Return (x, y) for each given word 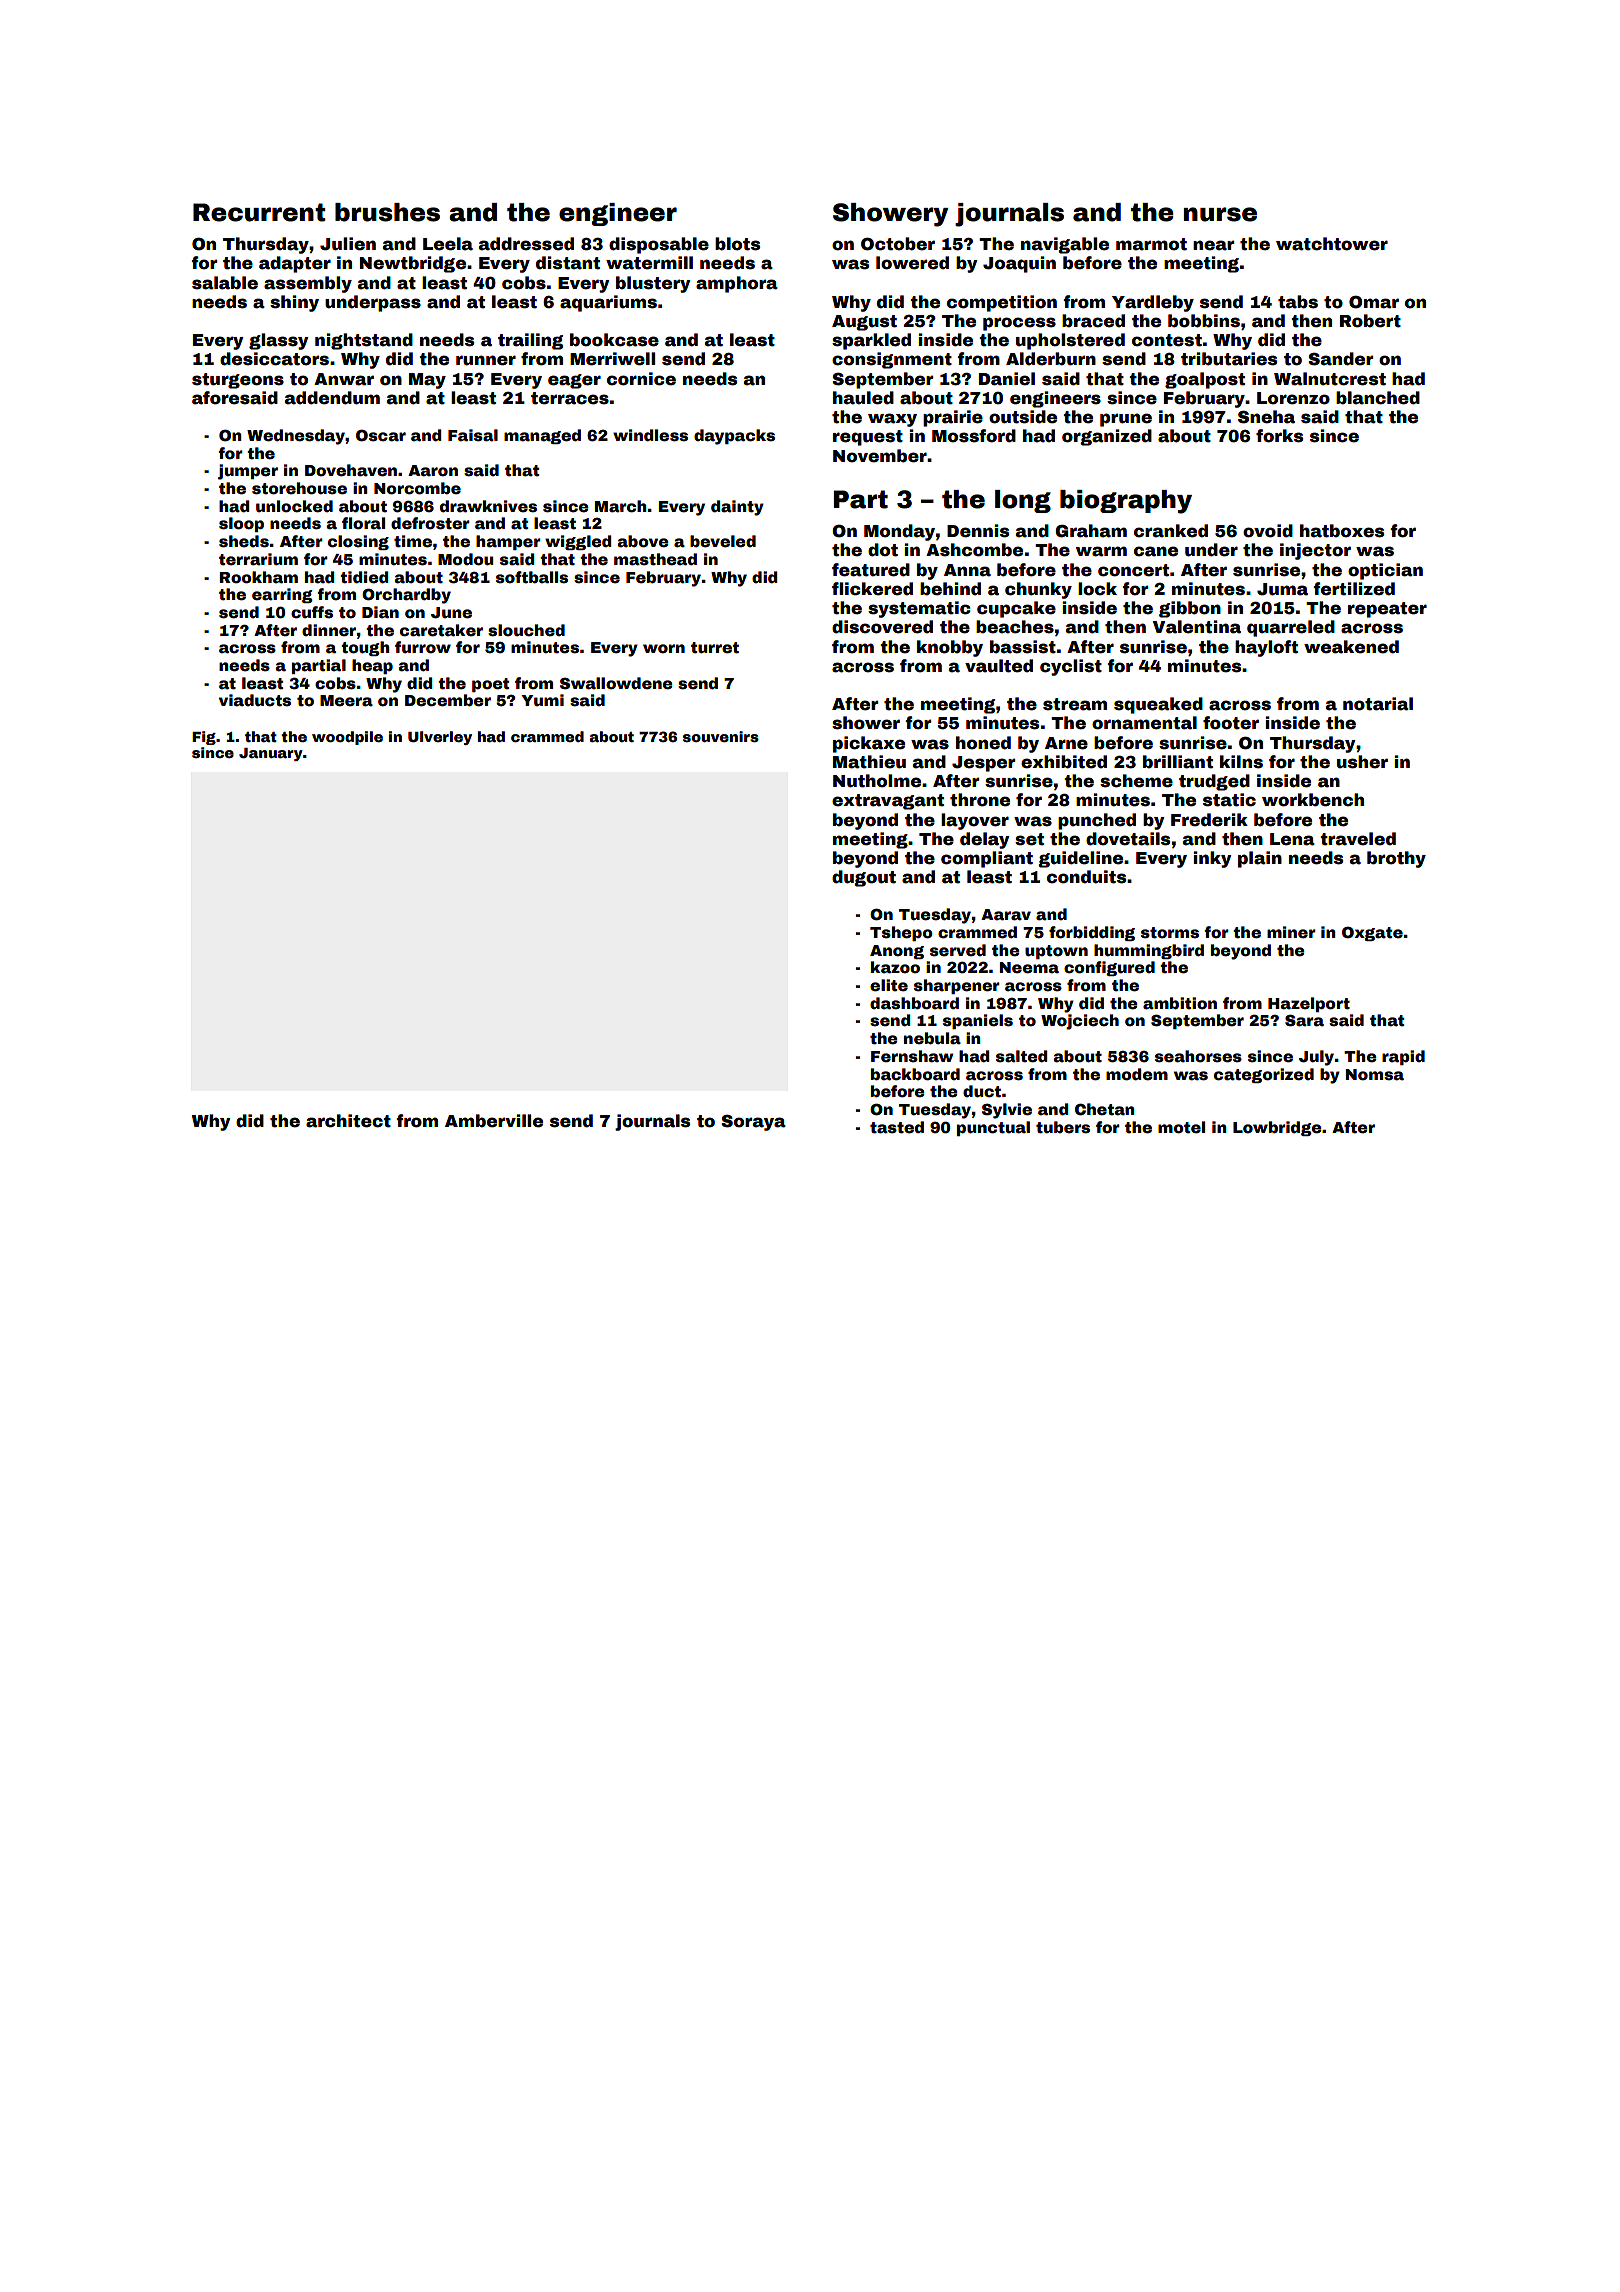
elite (889, 985)
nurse (1220, 214)
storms (1170, 933)
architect (348, 1121)
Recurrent (259, 212)
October (898, 244)
